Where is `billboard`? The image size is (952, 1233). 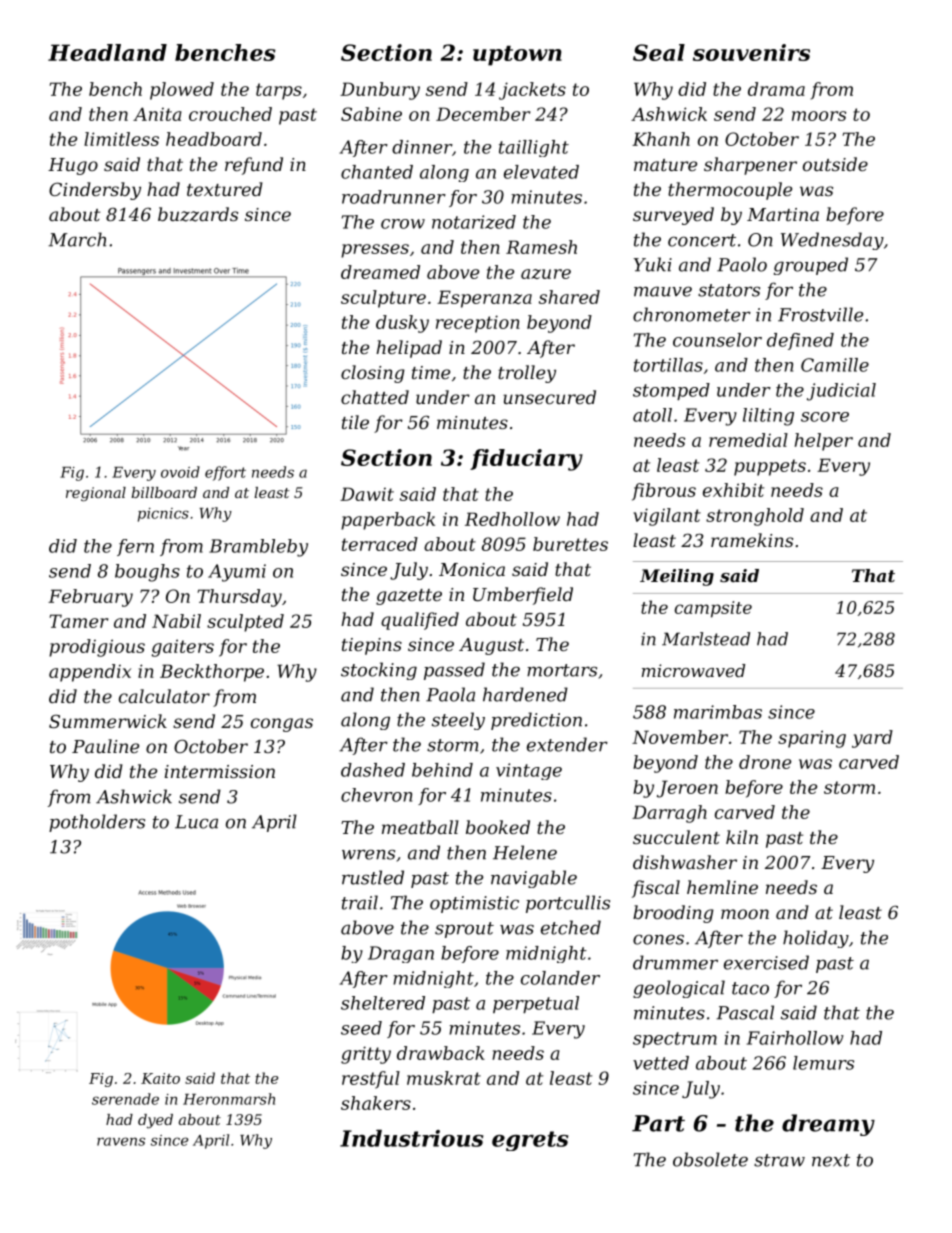 billboard is located at coordinates (164, 492).
